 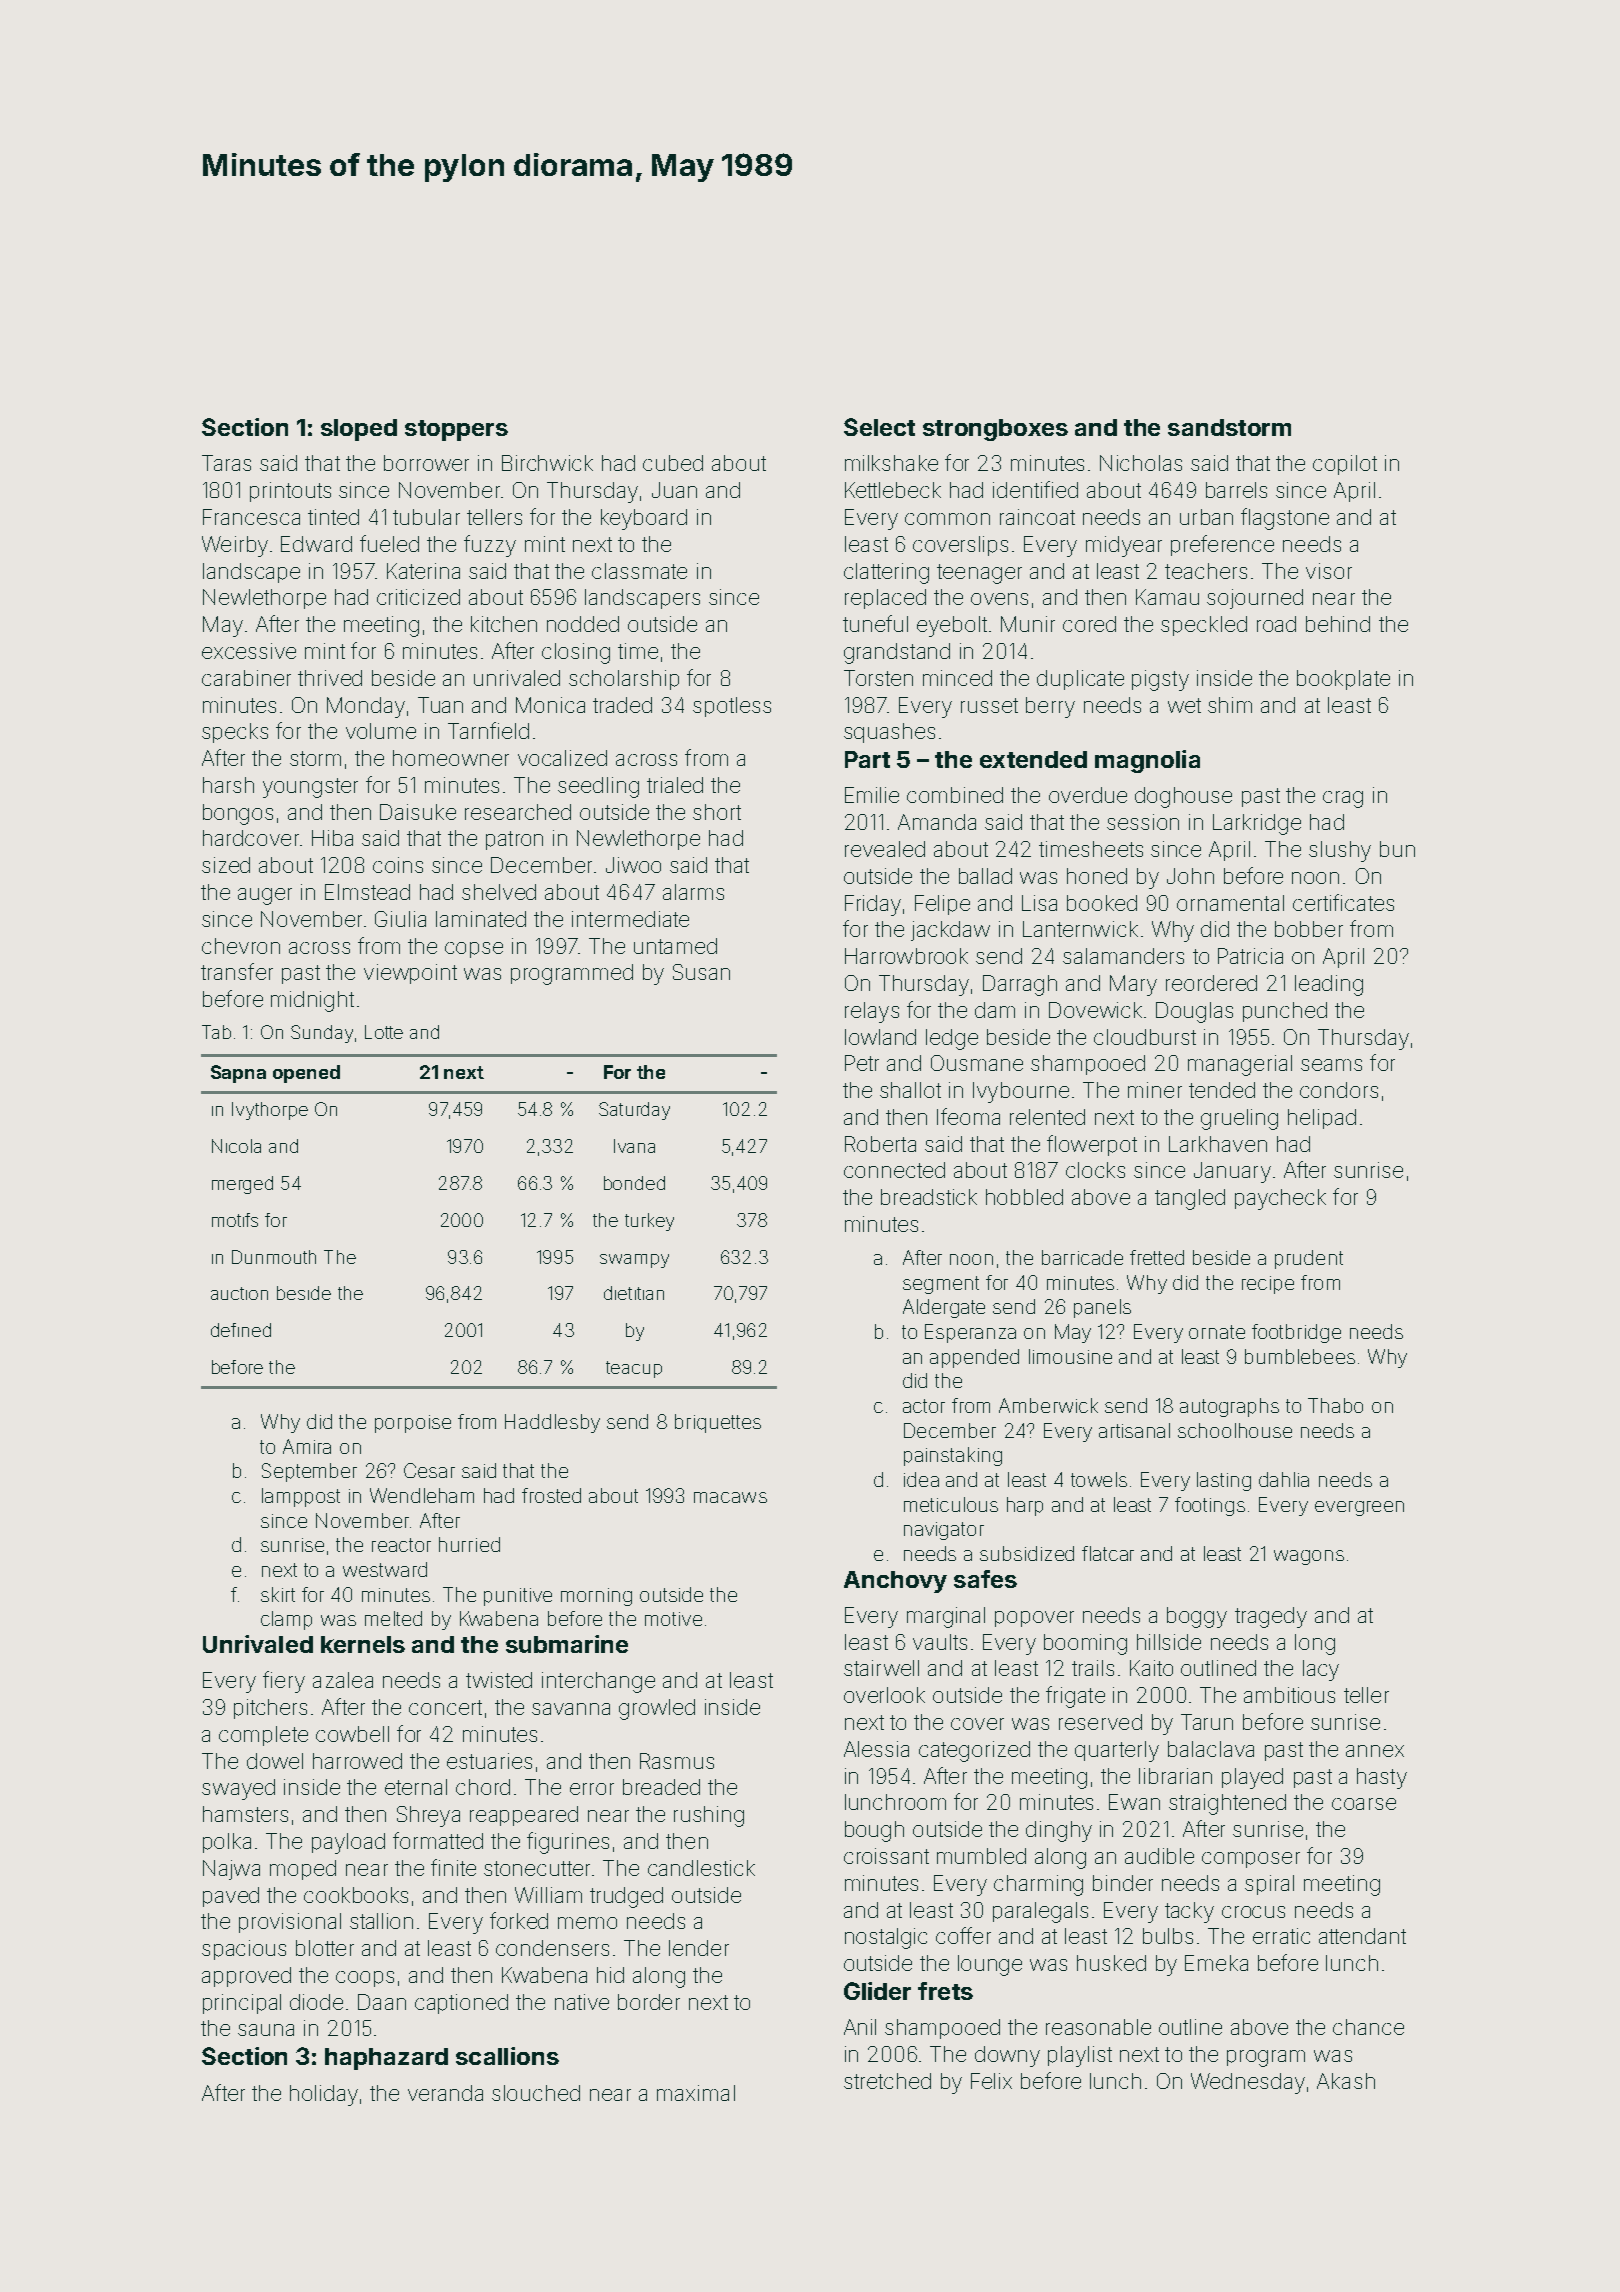 I want to click on bookplate, so click(x=1343, y=680).
